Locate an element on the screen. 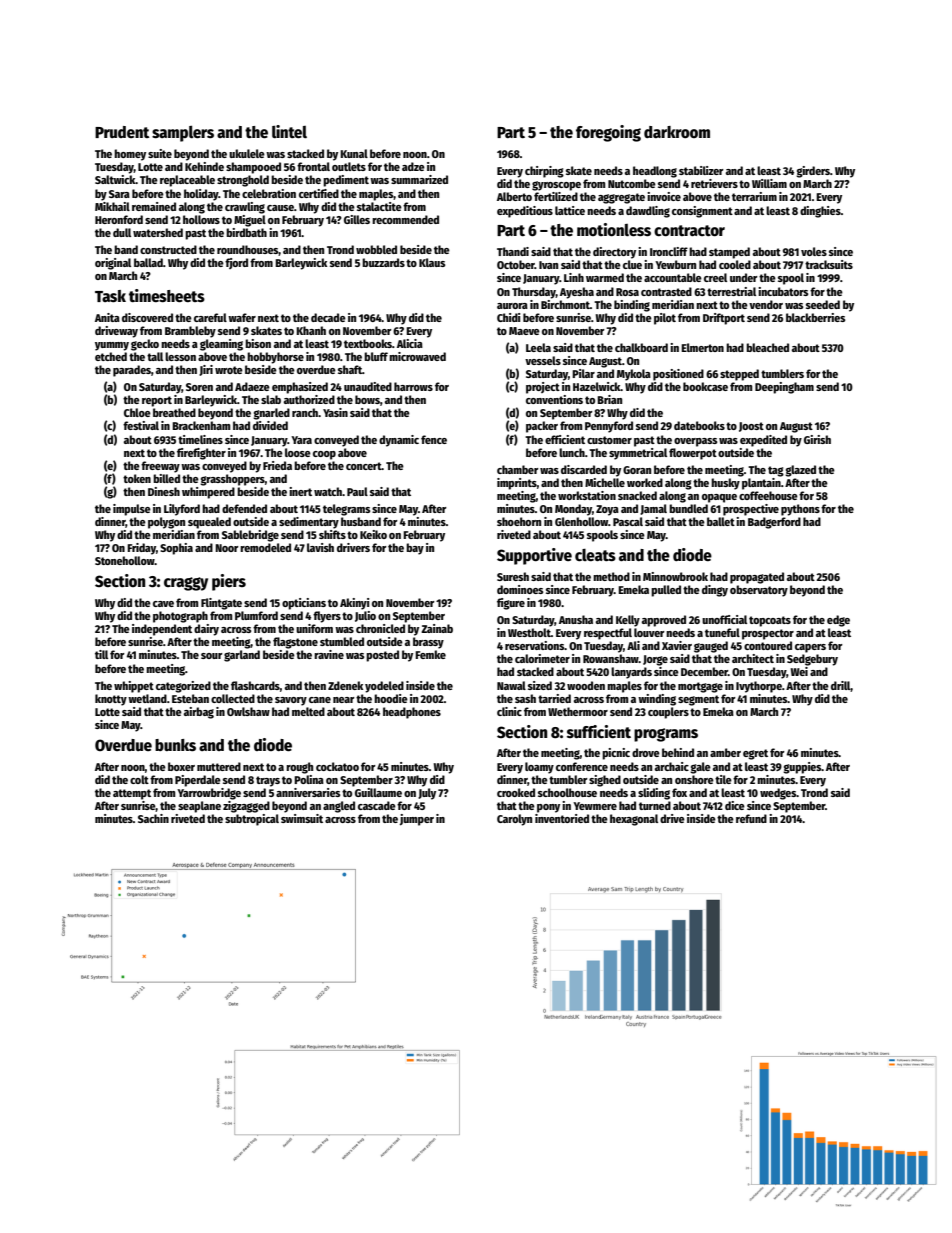 The width and height of the screenshot is (952, 1233). Guillaume is located at coordinates (378, 792).
